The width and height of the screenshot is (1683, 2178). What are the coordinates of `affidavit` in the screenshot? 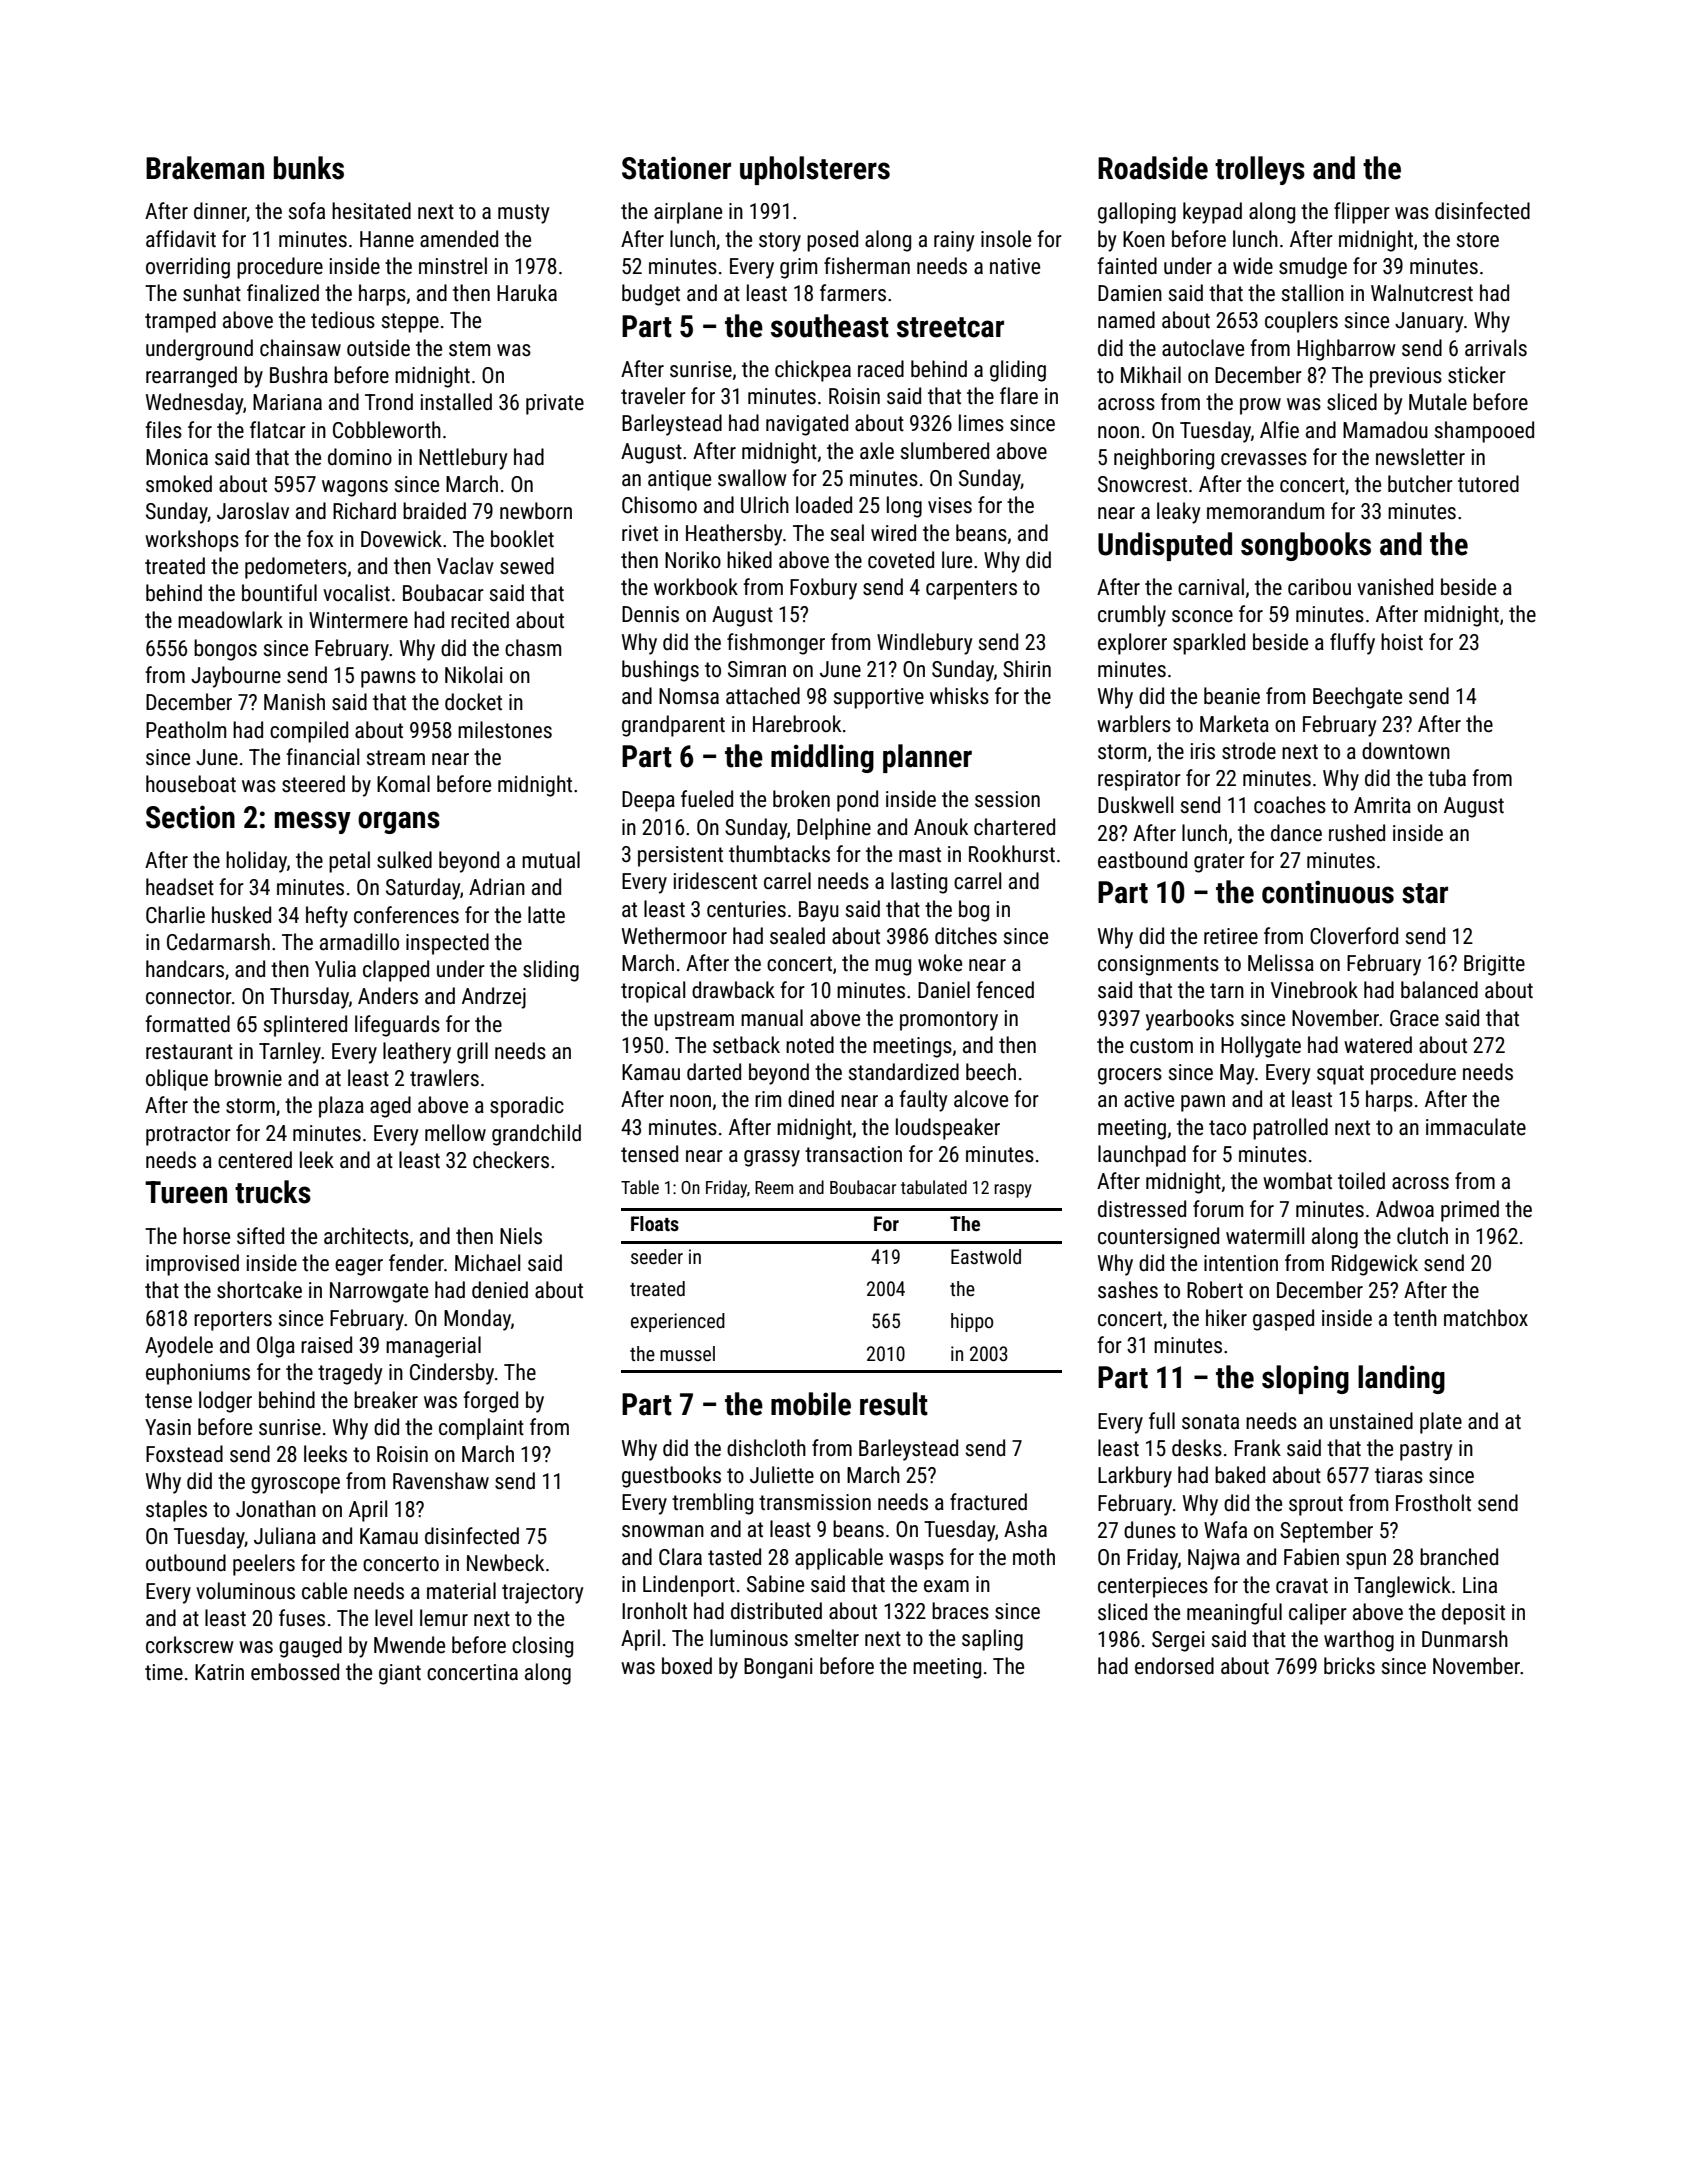 It's located at (181, 239).
